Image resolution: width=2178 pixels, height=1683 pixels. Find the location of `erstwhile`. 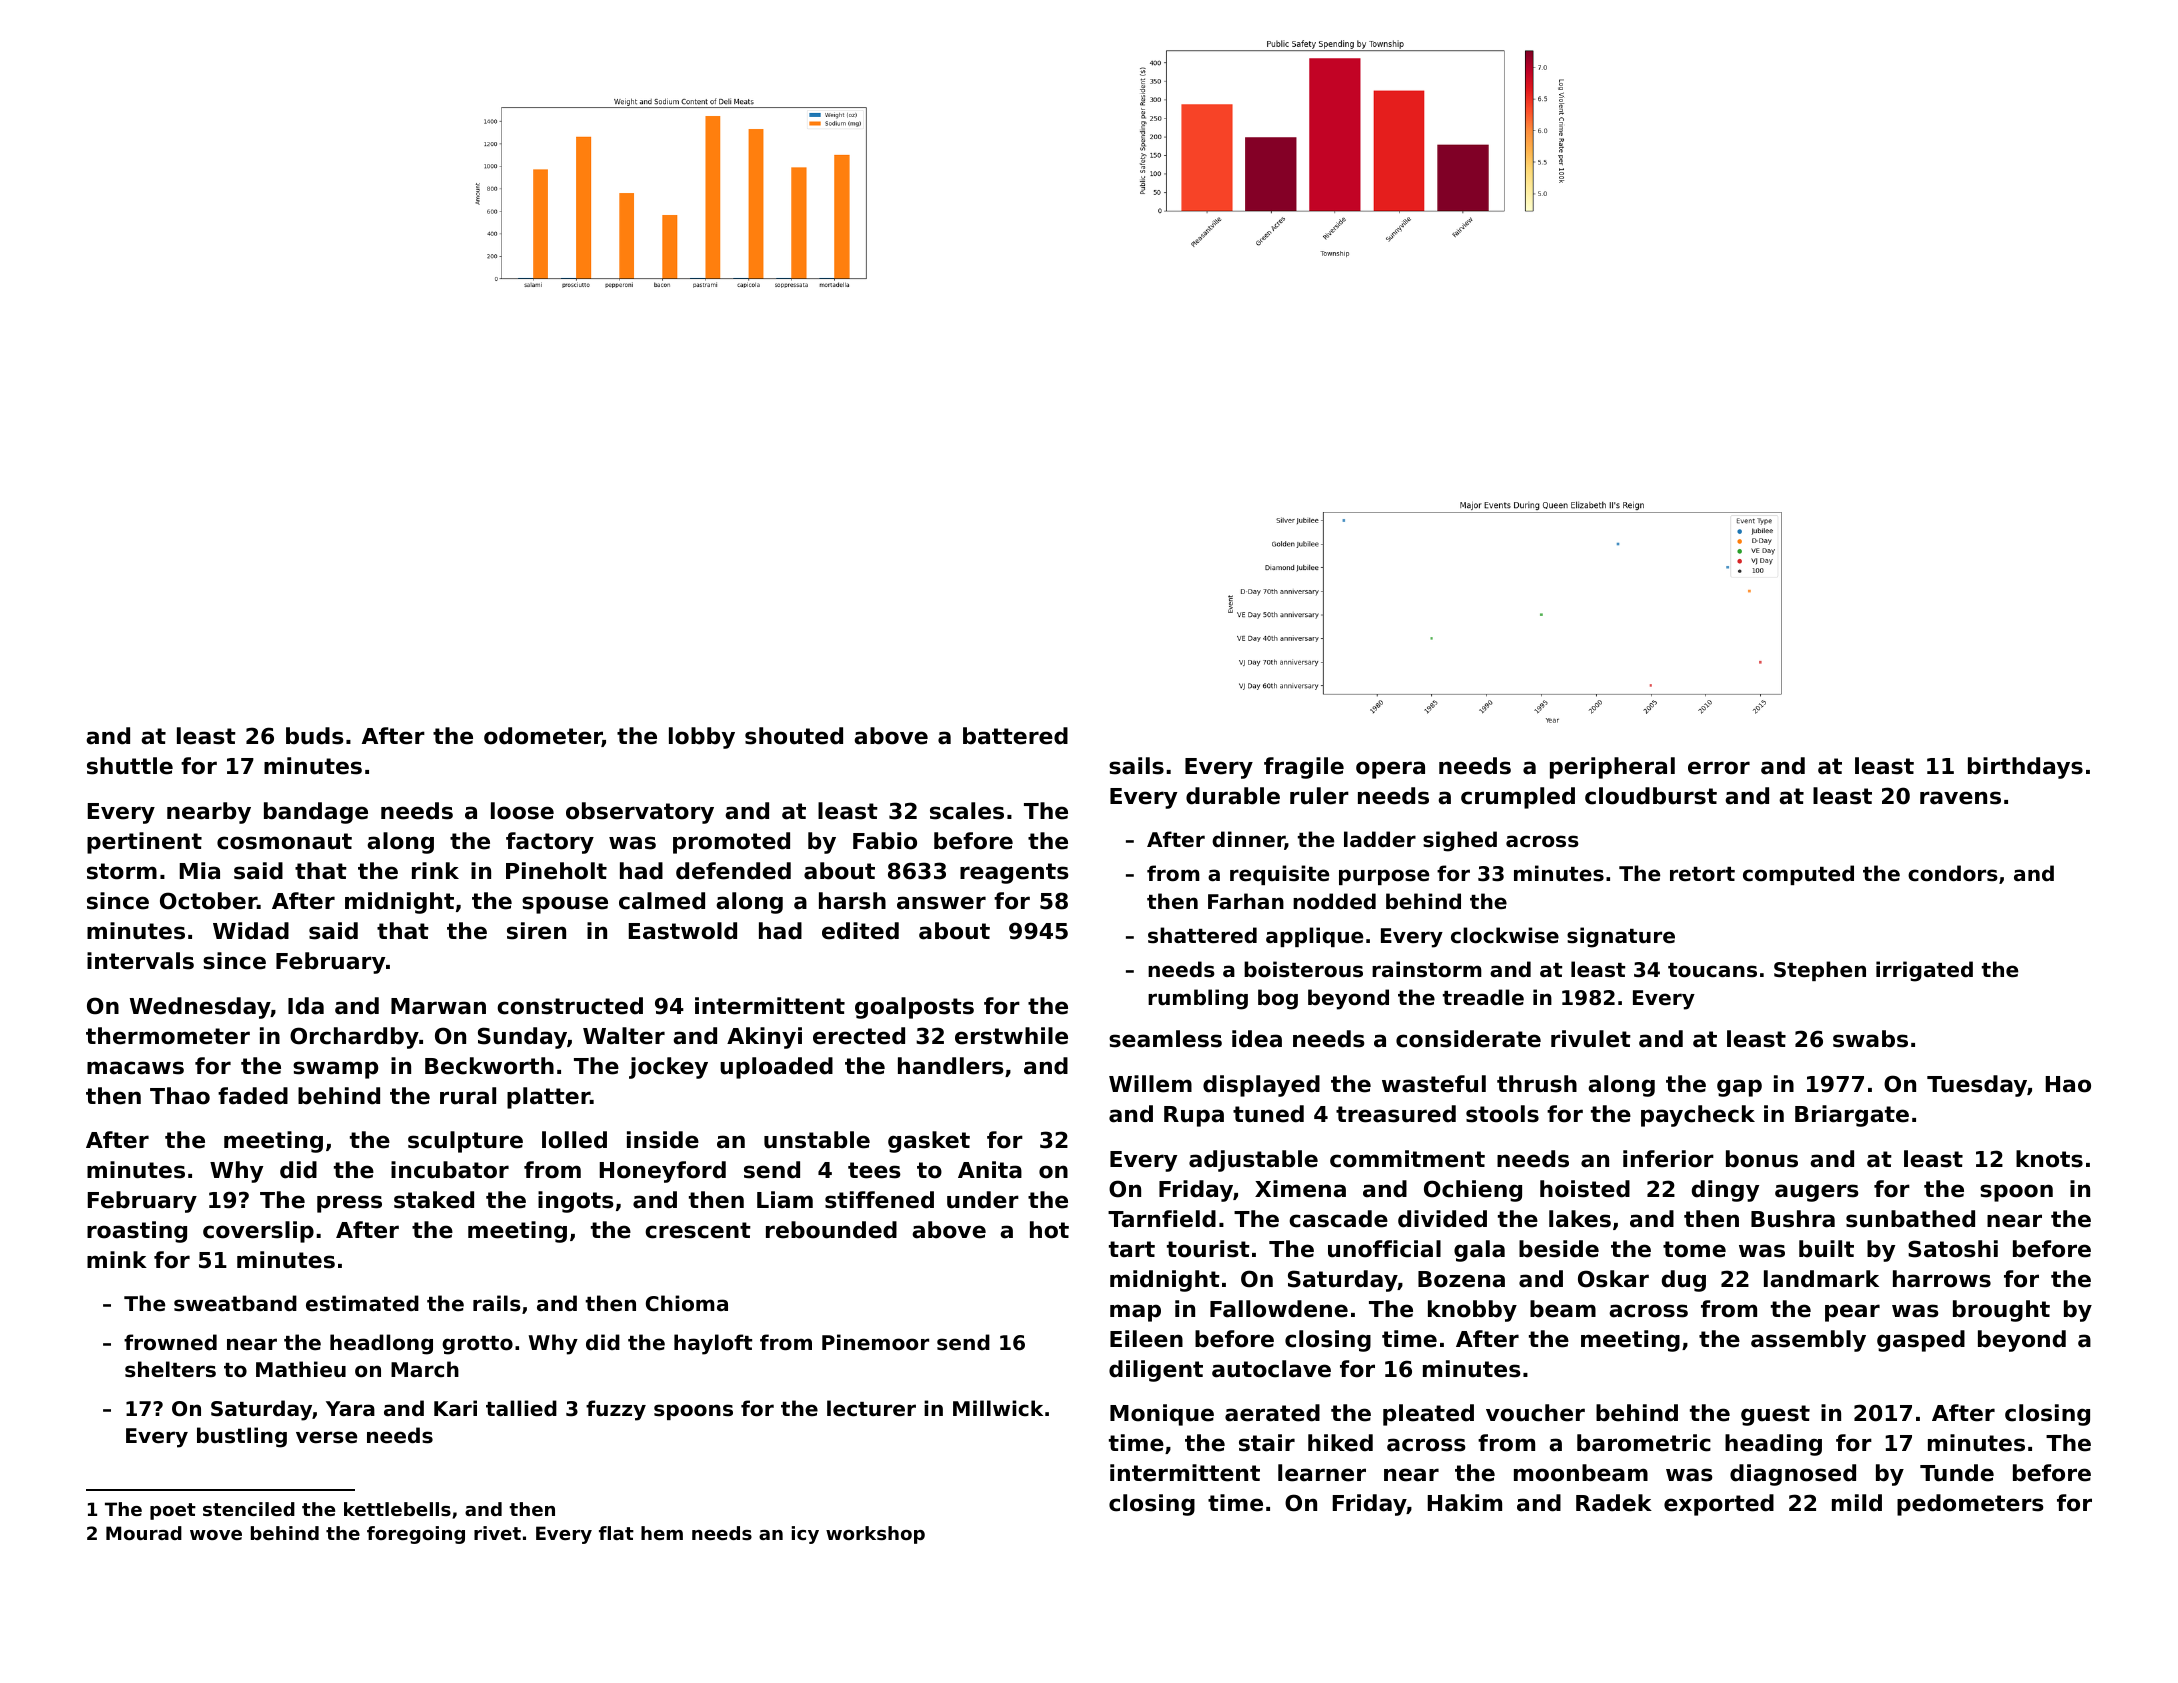

erstwhile is located at coordinates (1011, 1036).
